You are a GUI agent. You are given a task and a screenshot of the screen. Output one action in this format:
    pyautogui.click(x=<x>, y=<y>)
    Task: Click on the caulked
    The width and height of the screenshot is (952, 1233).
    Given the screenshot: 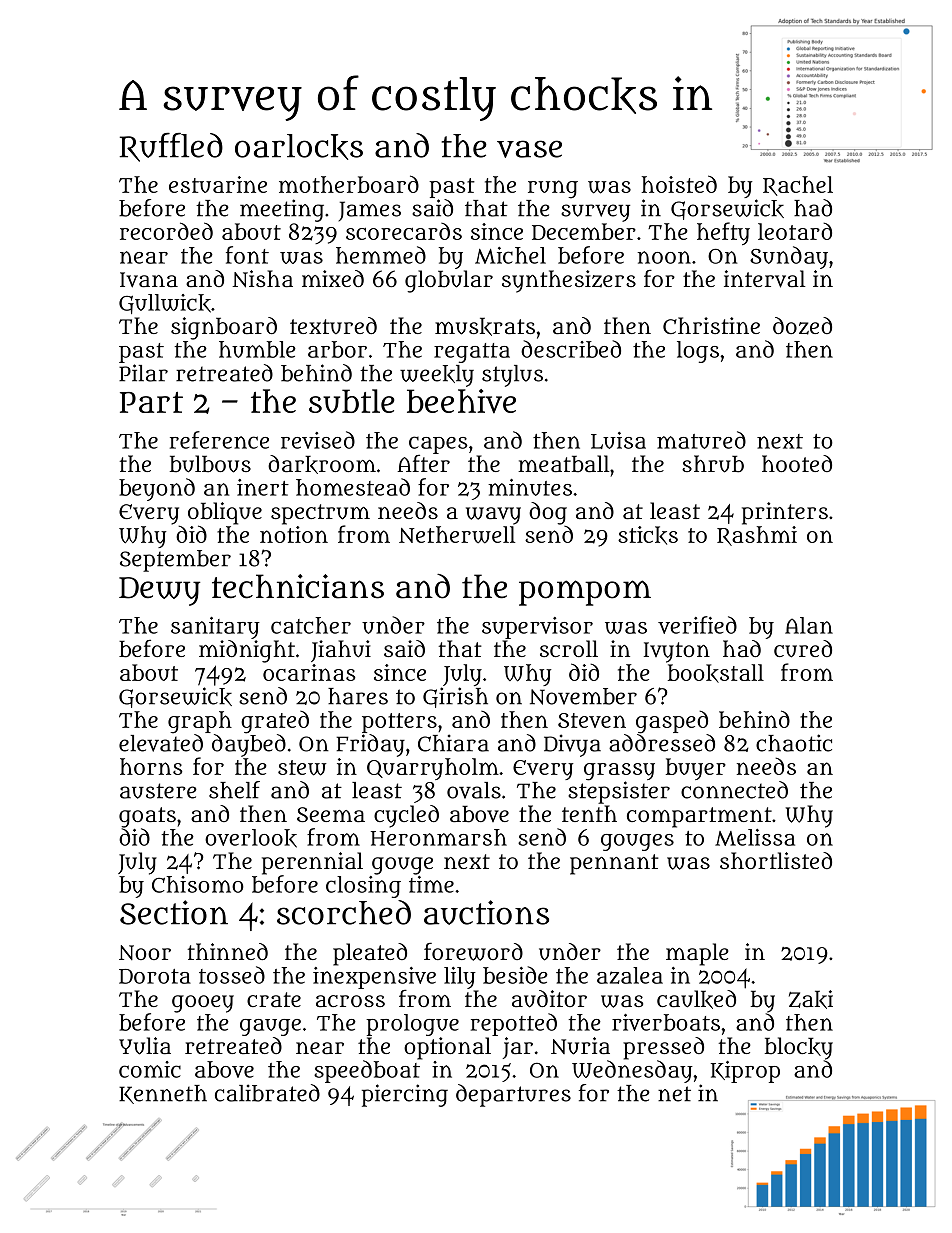 What is the action you would take?
    pyautogui.click(x=696, y=999)
